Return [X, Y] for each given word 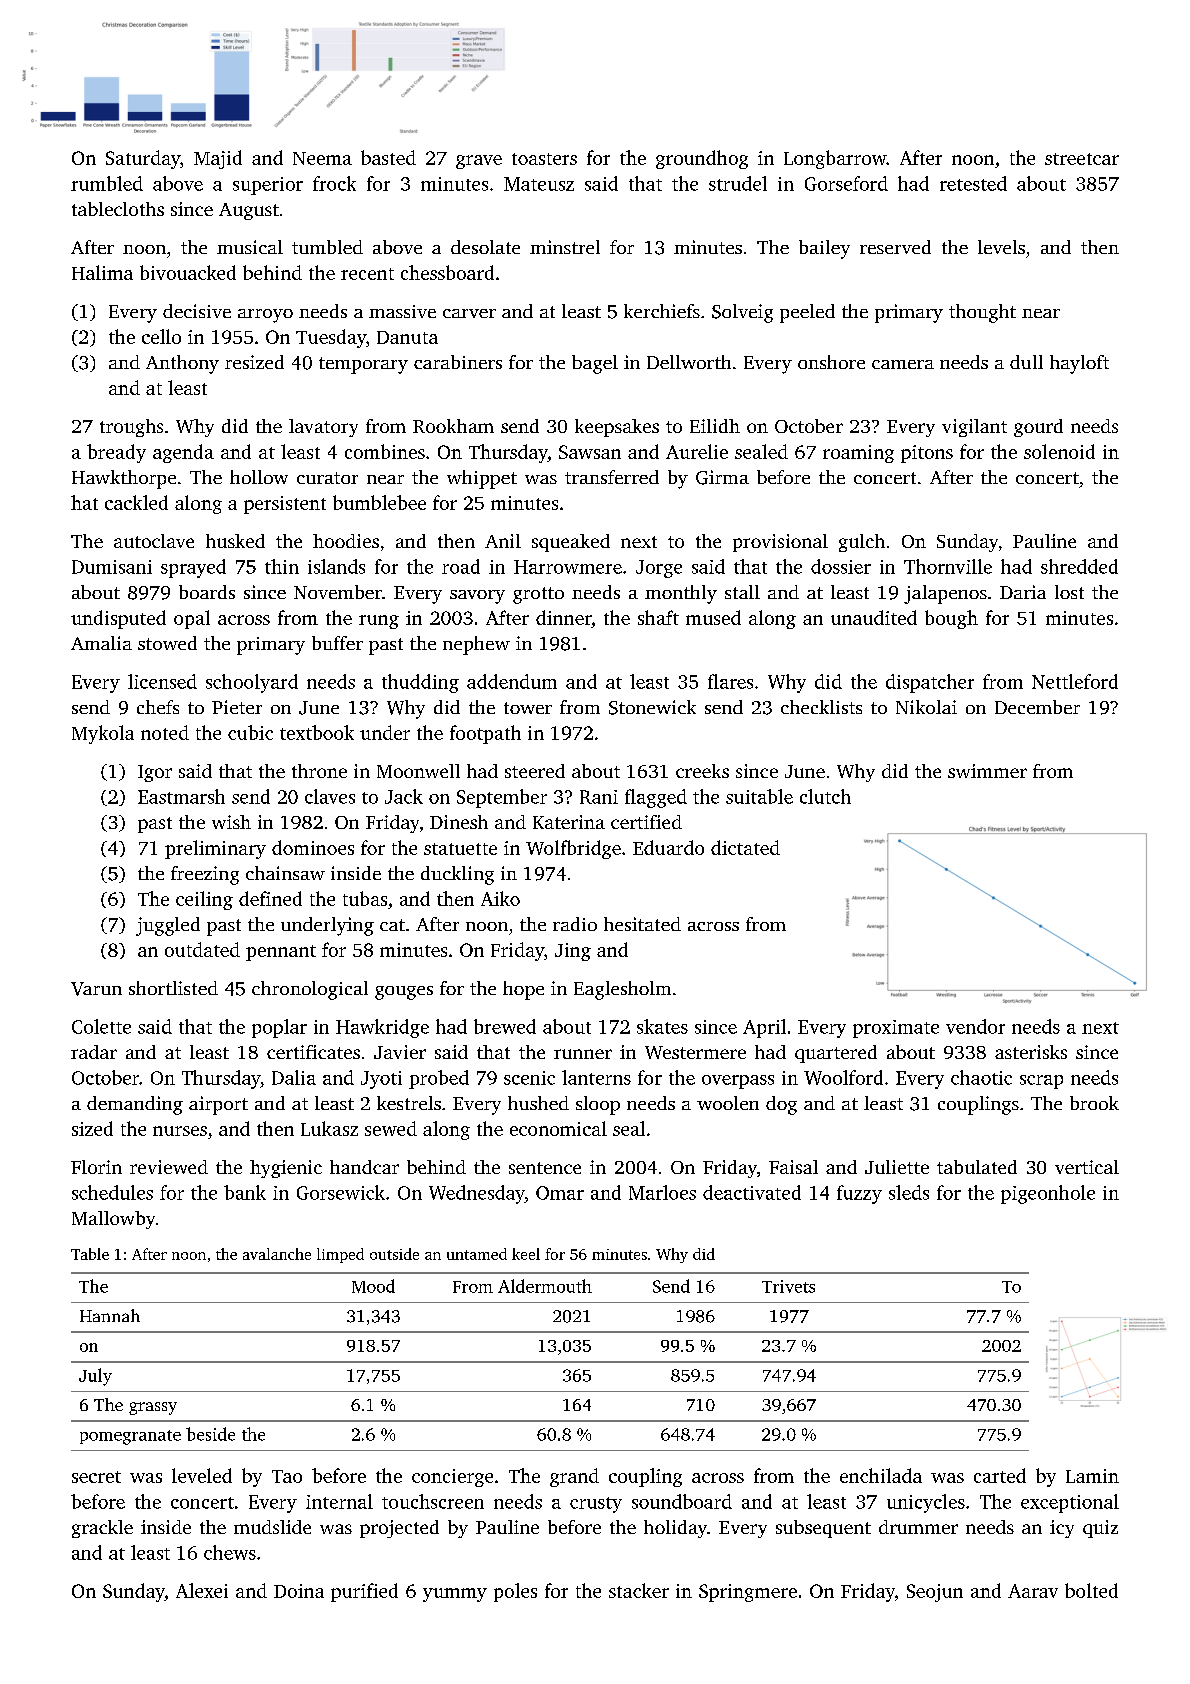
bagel [595, 364]
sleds [909, 1192]
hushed [538, 1103]
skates [662, 1026]
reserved [895, 247]
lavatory [323, 428]
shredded [1079, 566]
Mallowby [113, 1220]
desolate [485, 247]
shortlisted [173, 988]
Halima [102, 272]
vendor [975, 1026]
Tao [287, 1476]
